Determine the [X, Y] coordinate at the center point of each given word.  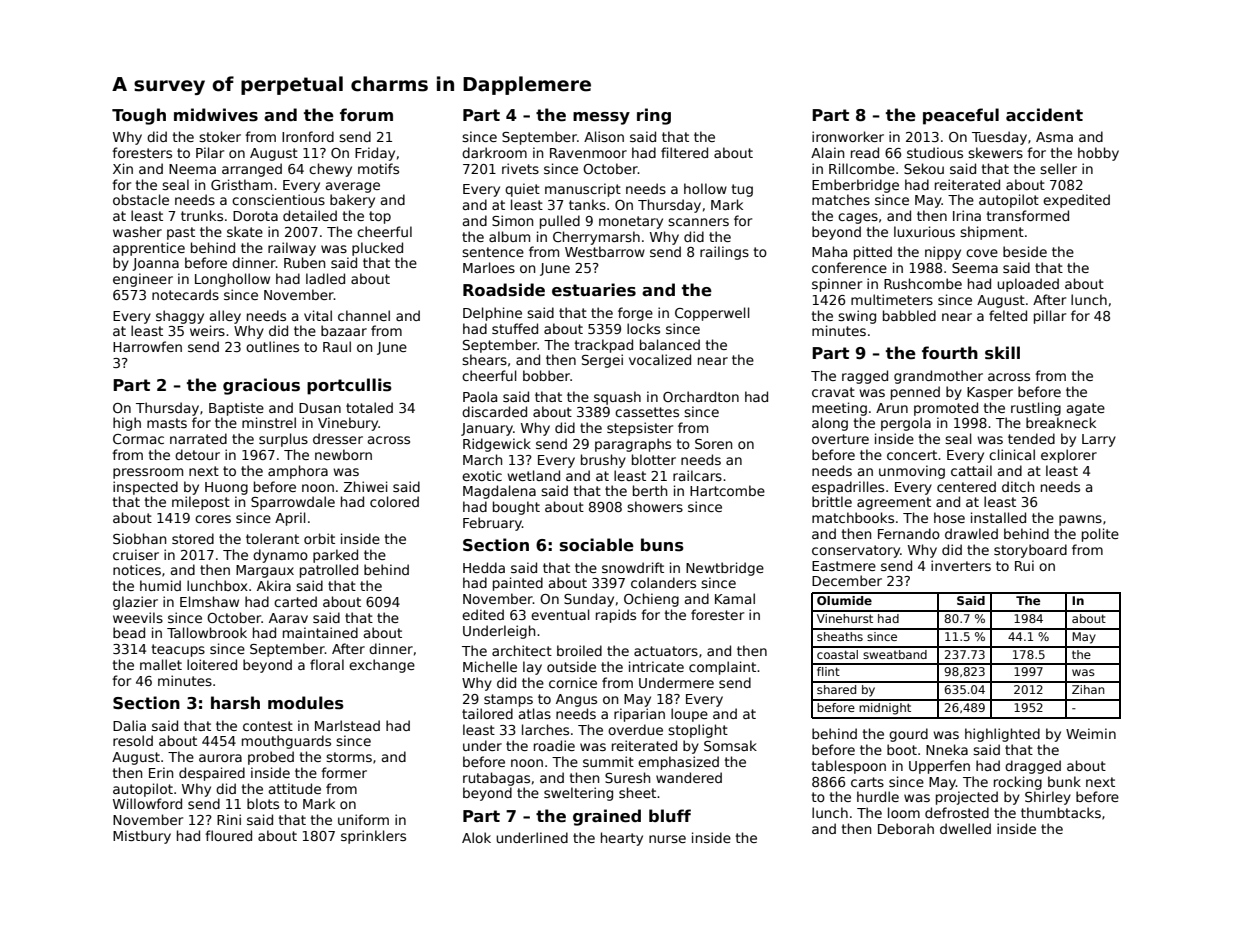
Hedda [484, 567]
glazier [135, 603]
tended [1031, 438]
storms [349, 757]
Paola [480, 396]
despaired [212, 774]
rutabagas [496, 779]
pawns [1080, 520]
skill [1002, 353]
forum [366, 115]
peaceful [961, 116]
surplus [283, 440]
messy [601, 118]
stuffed [515, 328]
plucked [377, 249]
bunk [1064, 781]
